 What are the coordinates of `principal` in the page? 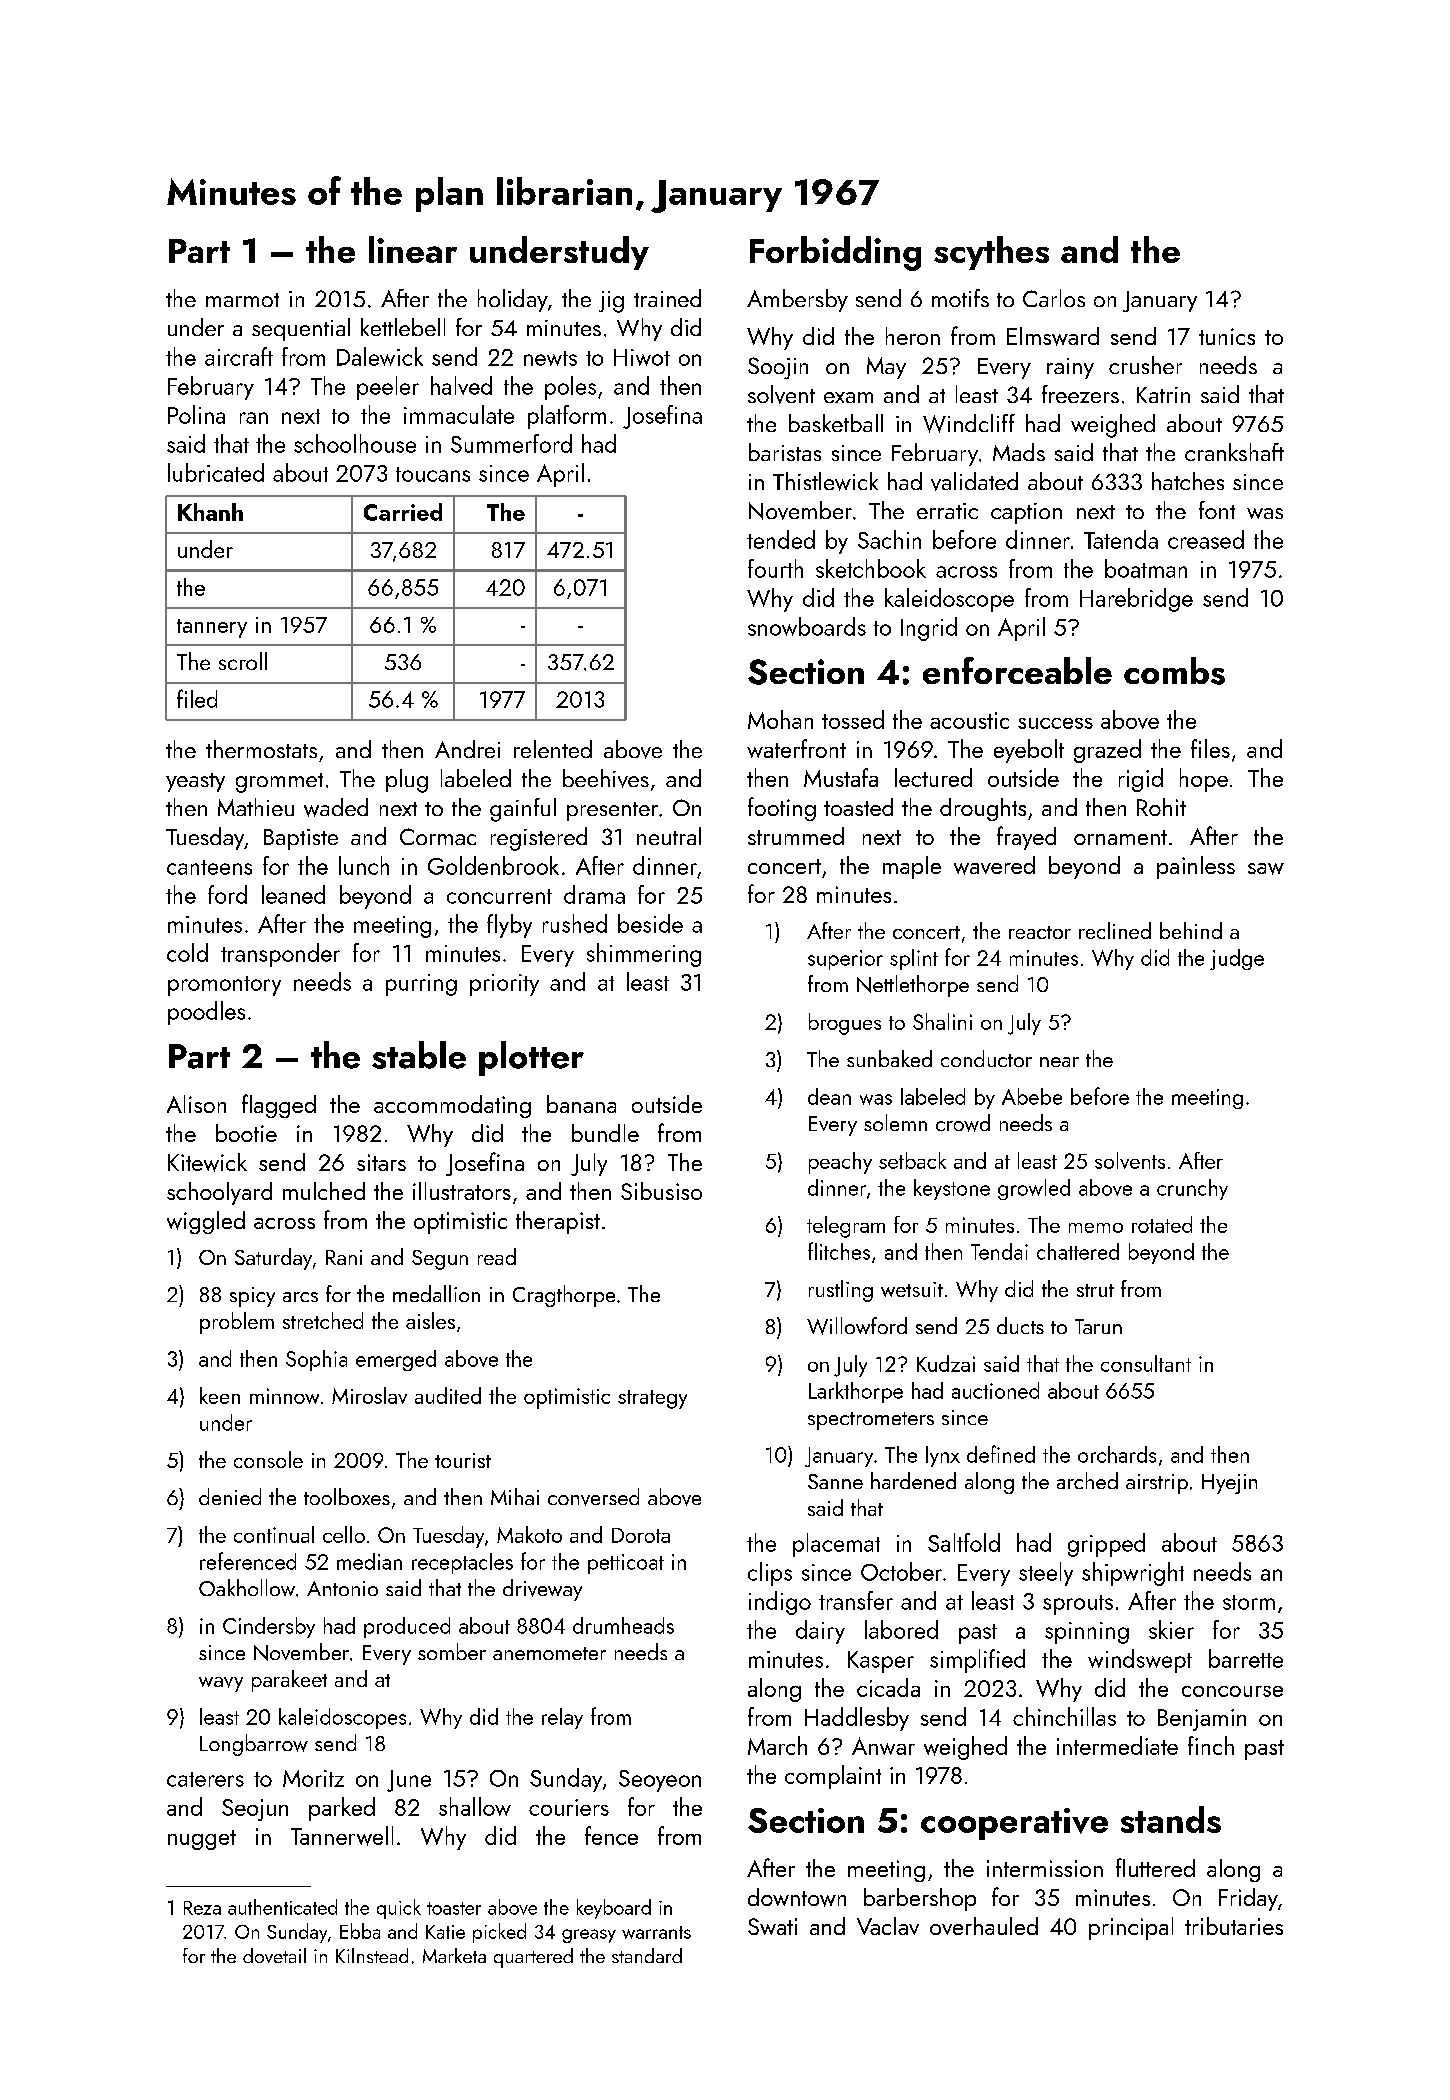 It's located at (1131, 1928).
